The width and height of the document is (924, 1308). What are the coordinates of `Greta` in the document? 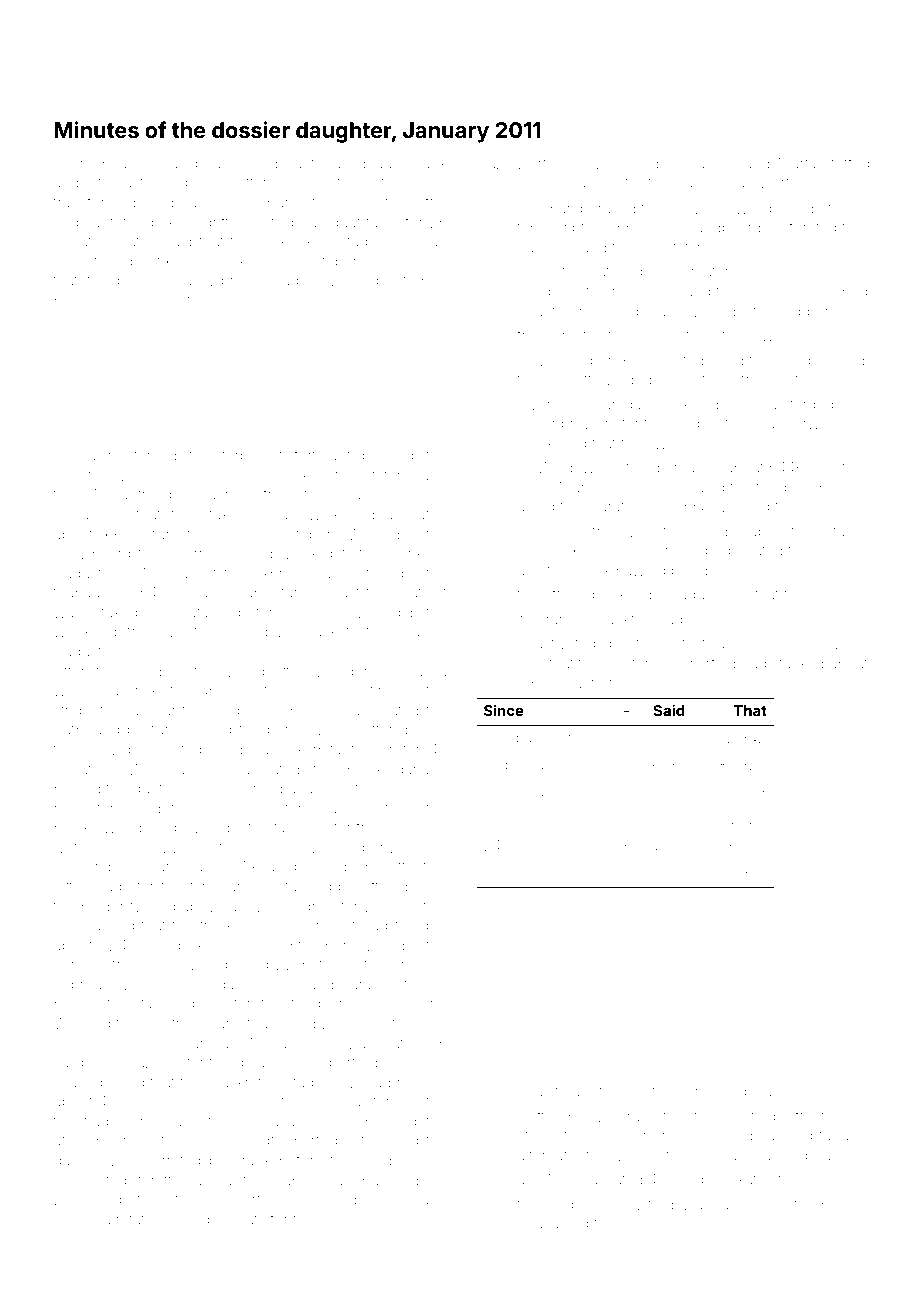 It's located at (501, 872).
